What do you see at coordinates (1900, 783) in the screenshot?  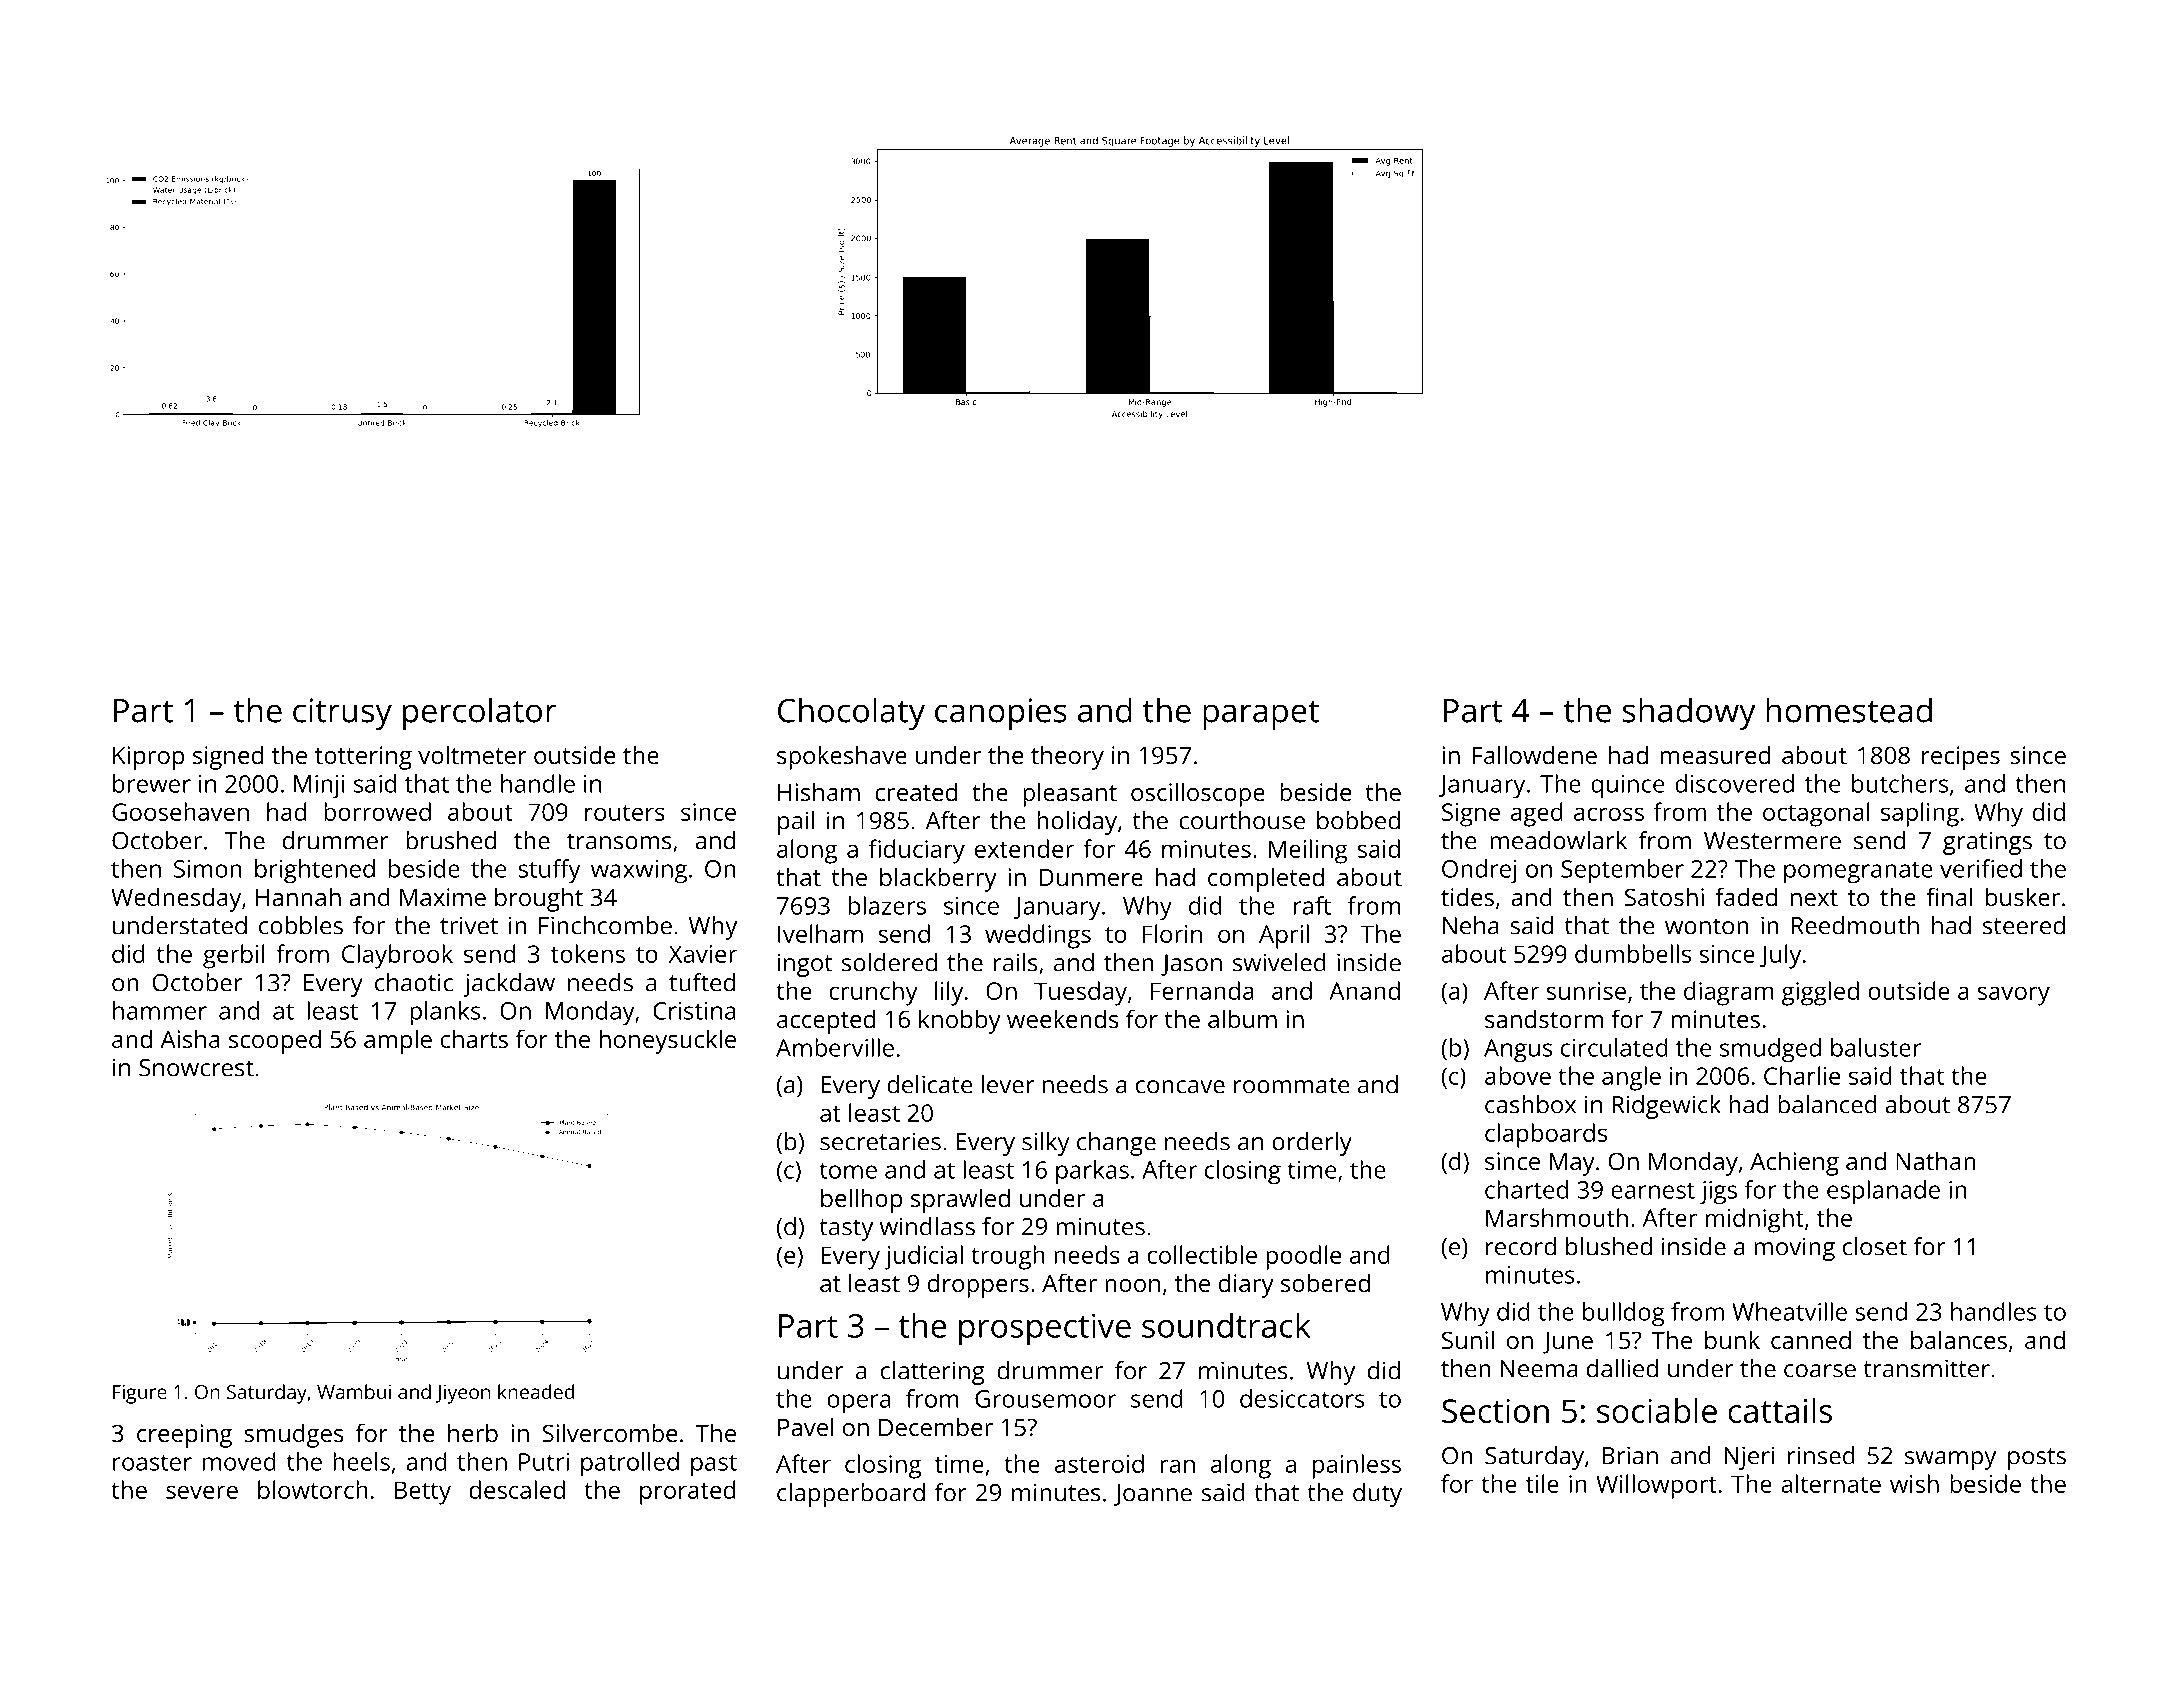 I see `butchers` at bounding box center [1900, 783].
